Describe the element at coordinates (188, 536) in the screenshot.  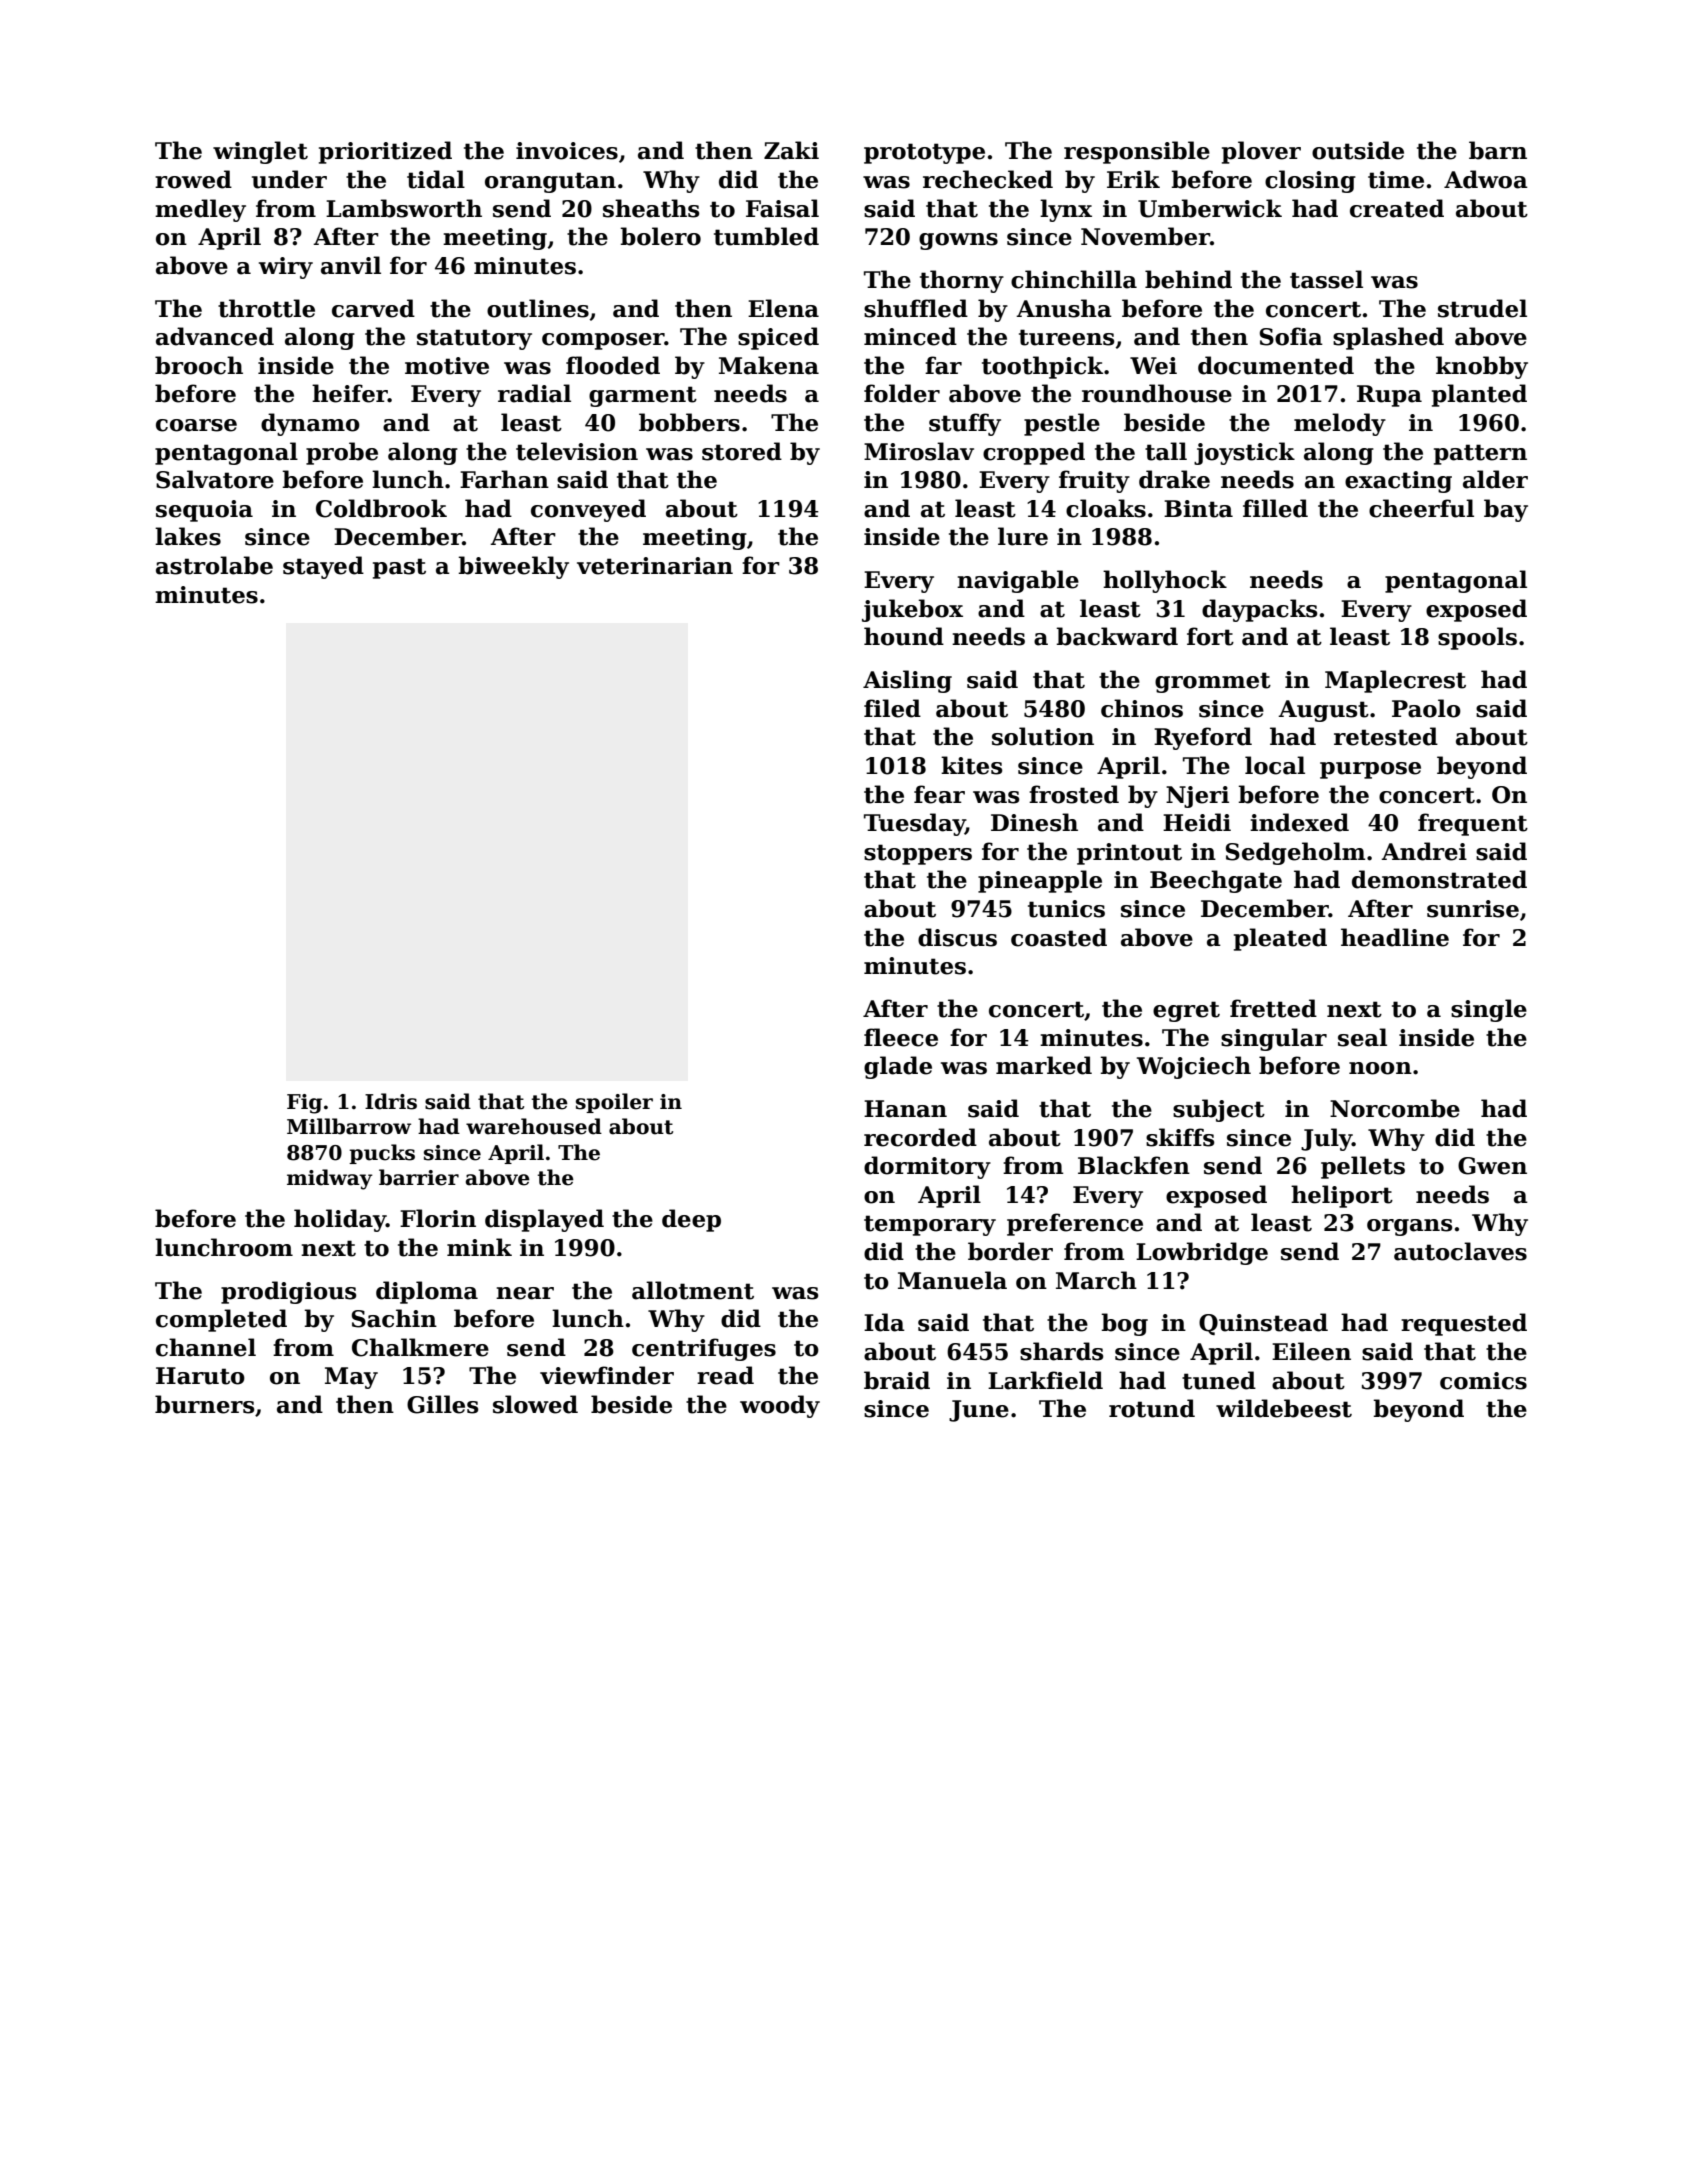
I see `lakes` at that location.
